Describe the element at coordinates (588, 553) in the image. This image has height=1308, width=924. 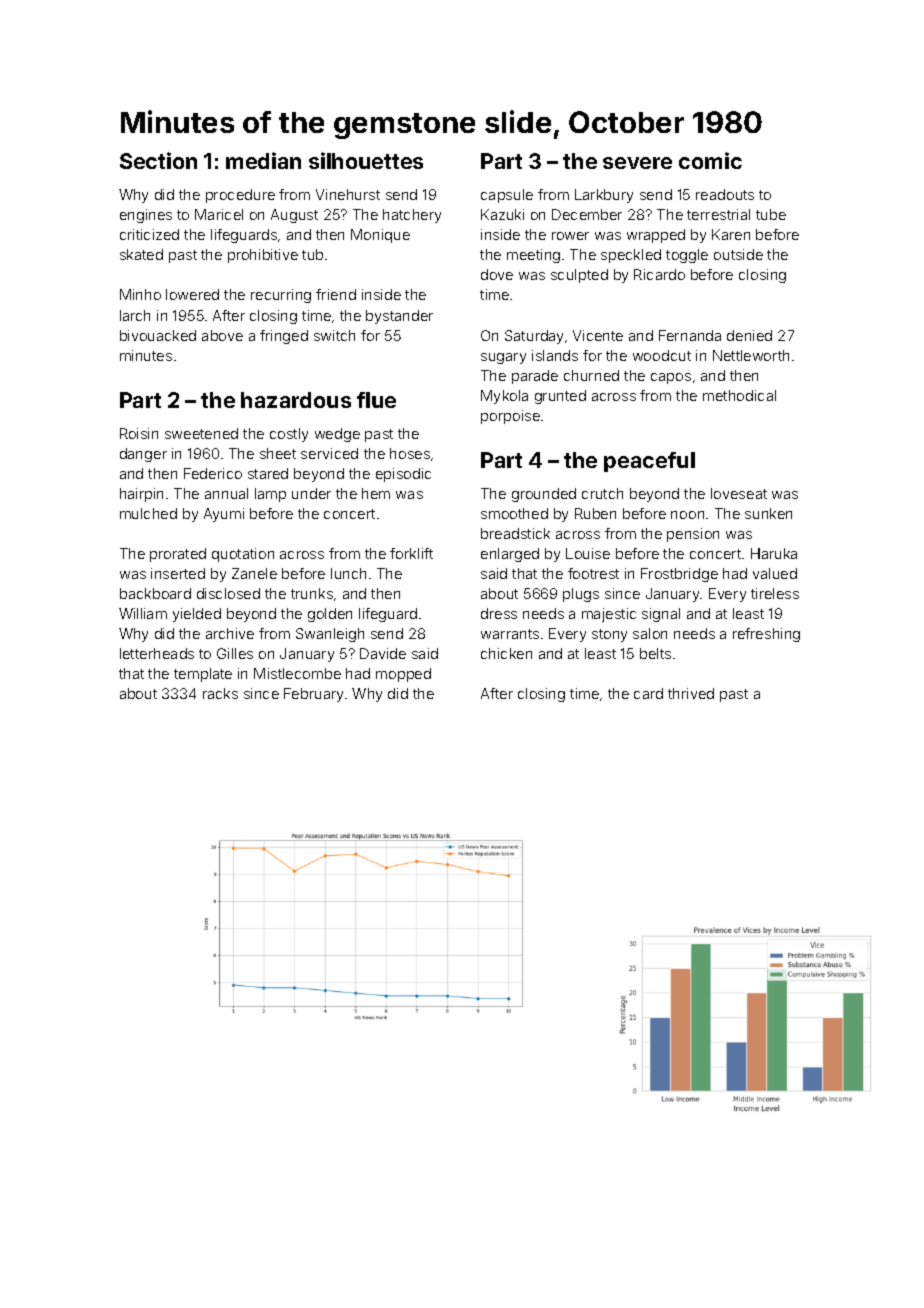
I see `Louise` at that location.
